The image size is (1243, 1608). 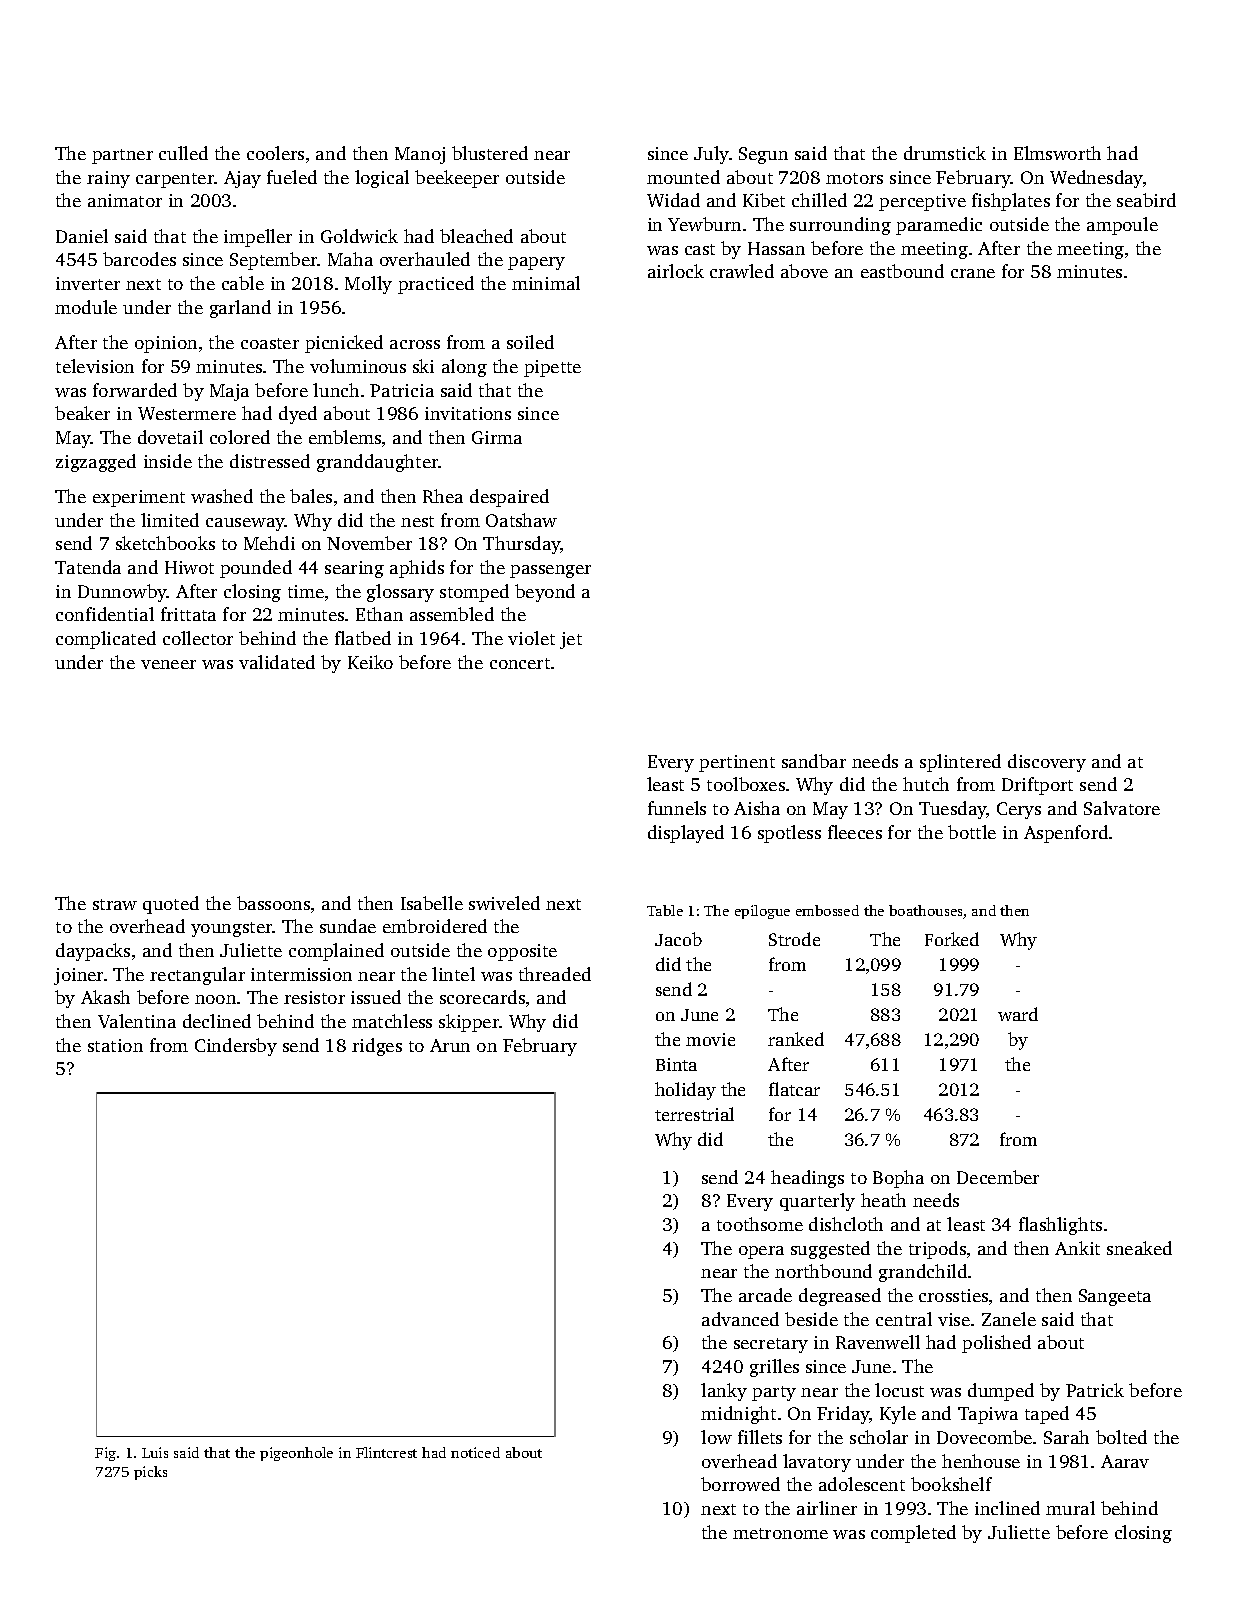 What do you see at coordinates (973, 273) in the screenshot?
I see `crane` at bounding box center [973, 273].
